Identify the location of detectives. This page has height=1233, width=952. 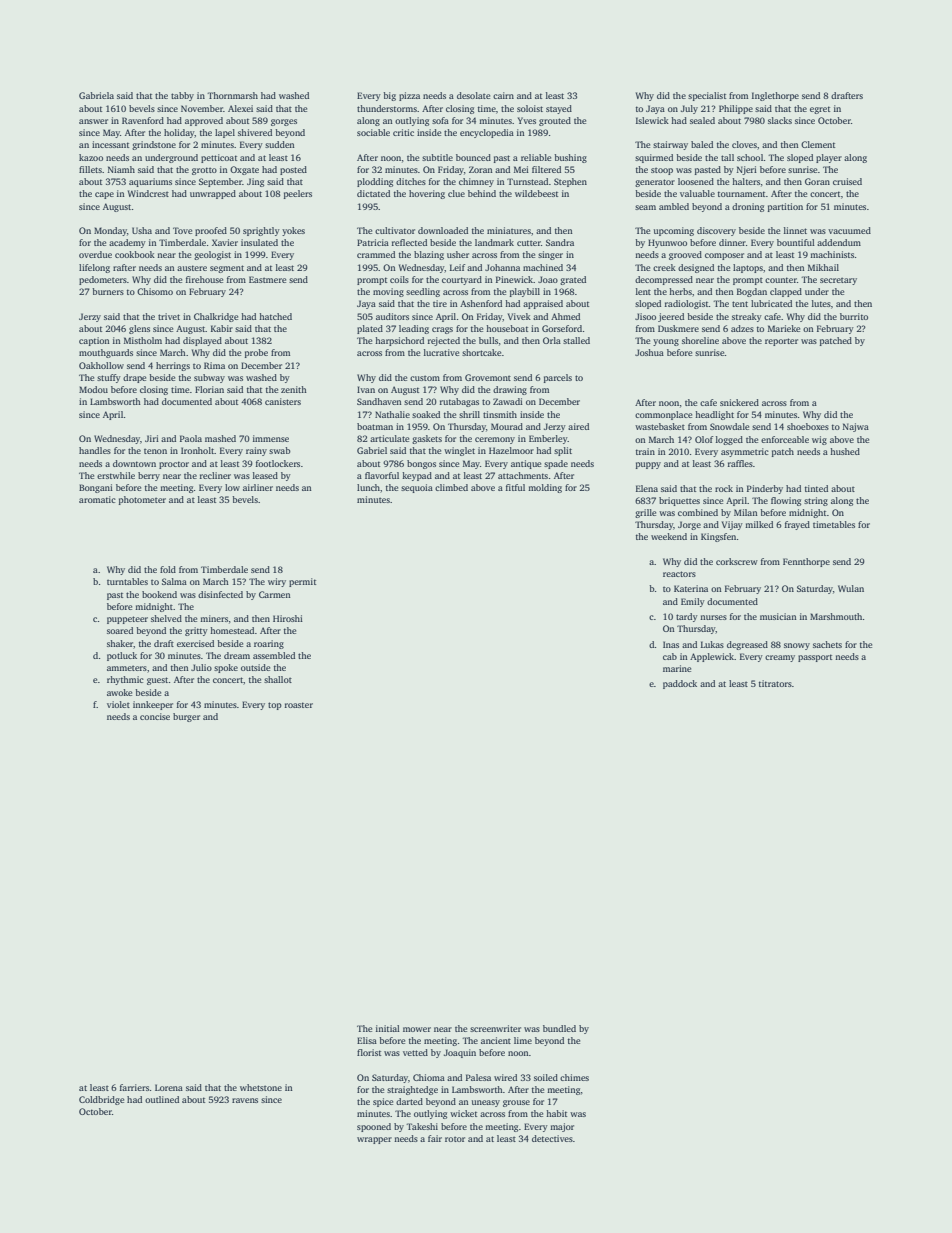
(552, 1138).
